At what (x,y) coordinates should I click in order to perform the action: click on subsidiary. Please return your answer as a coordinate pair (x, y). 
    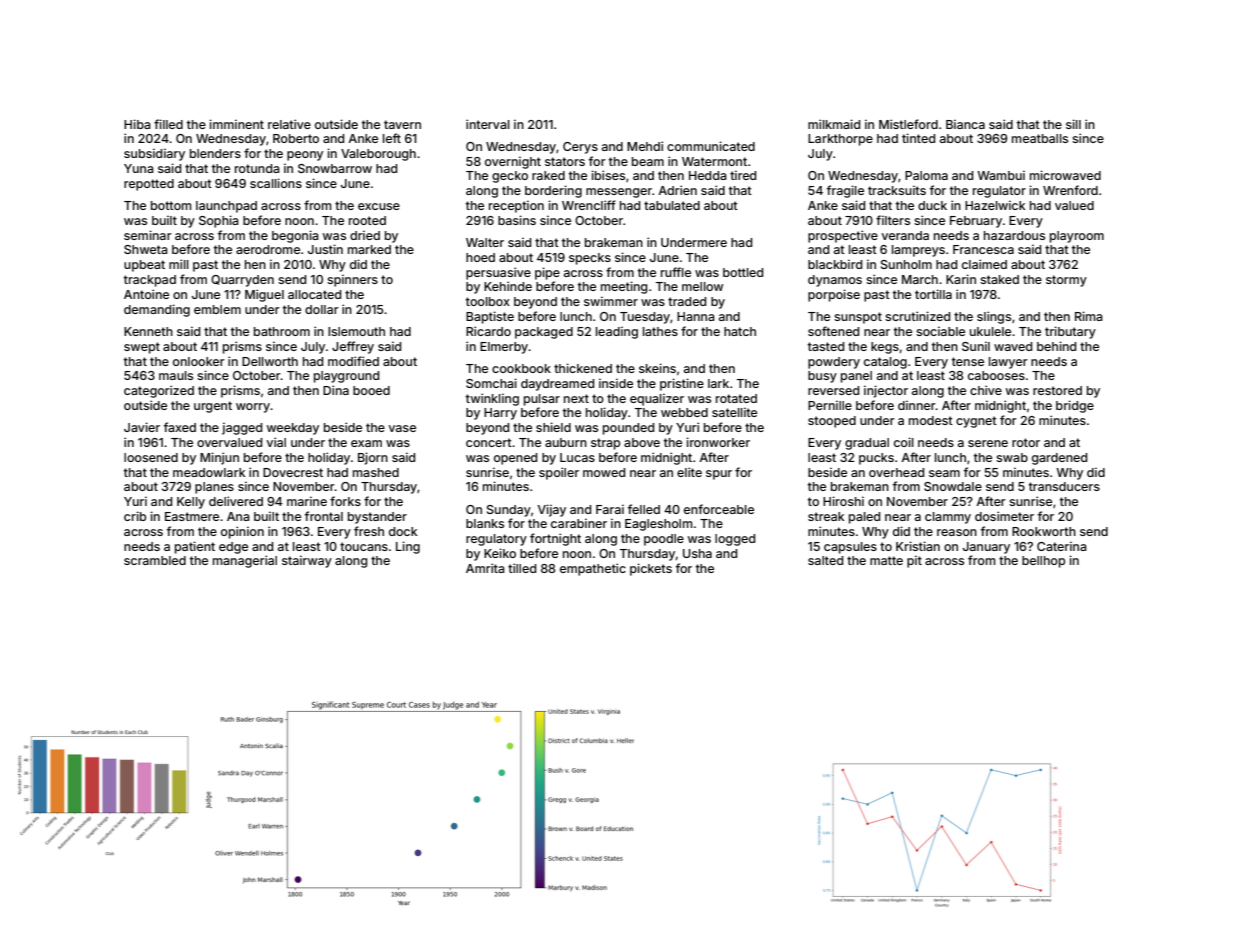
    Looking at the image, I should click on (154, 154).
